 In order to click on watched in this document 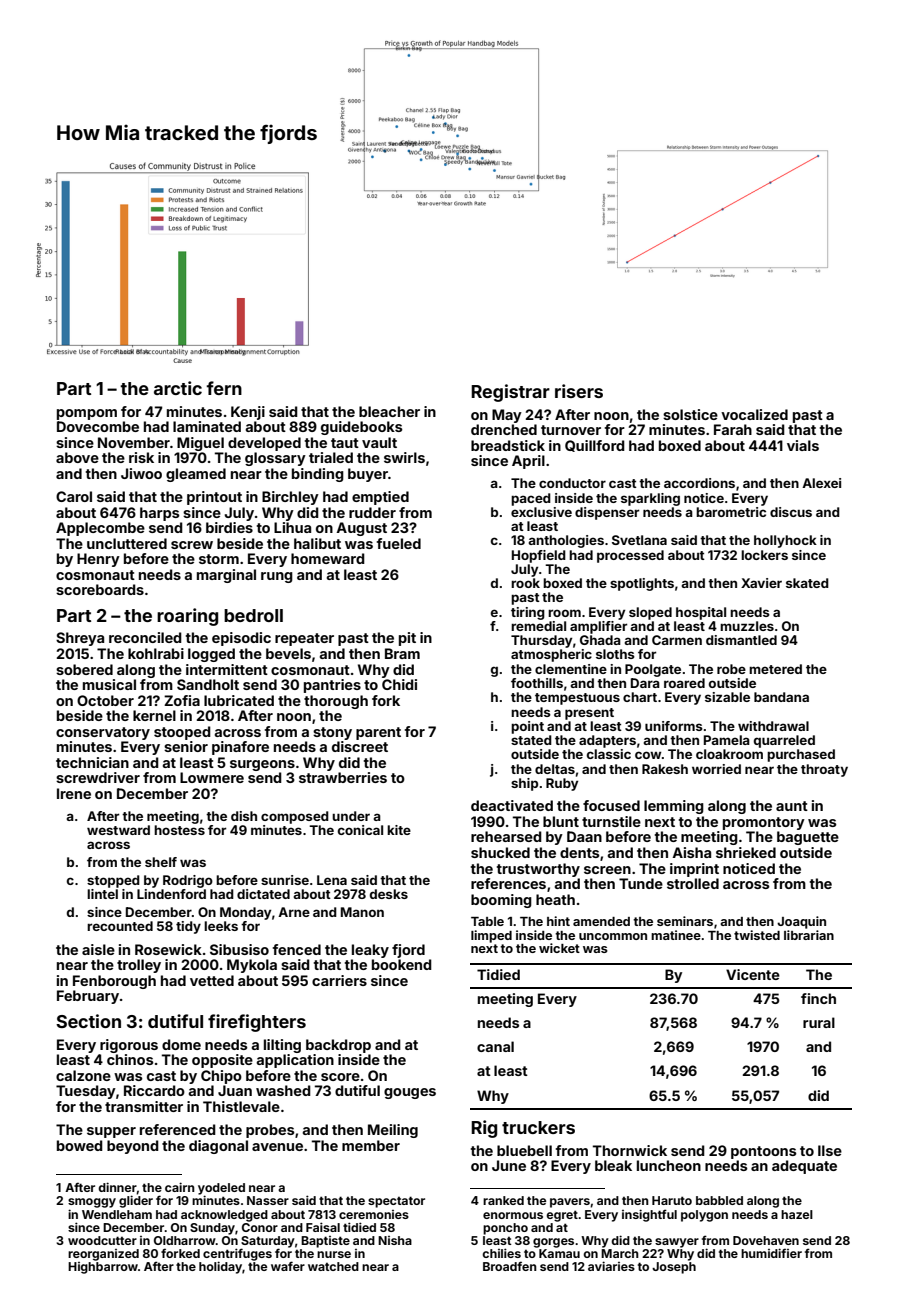, I will do `click(333, 1266)`.
